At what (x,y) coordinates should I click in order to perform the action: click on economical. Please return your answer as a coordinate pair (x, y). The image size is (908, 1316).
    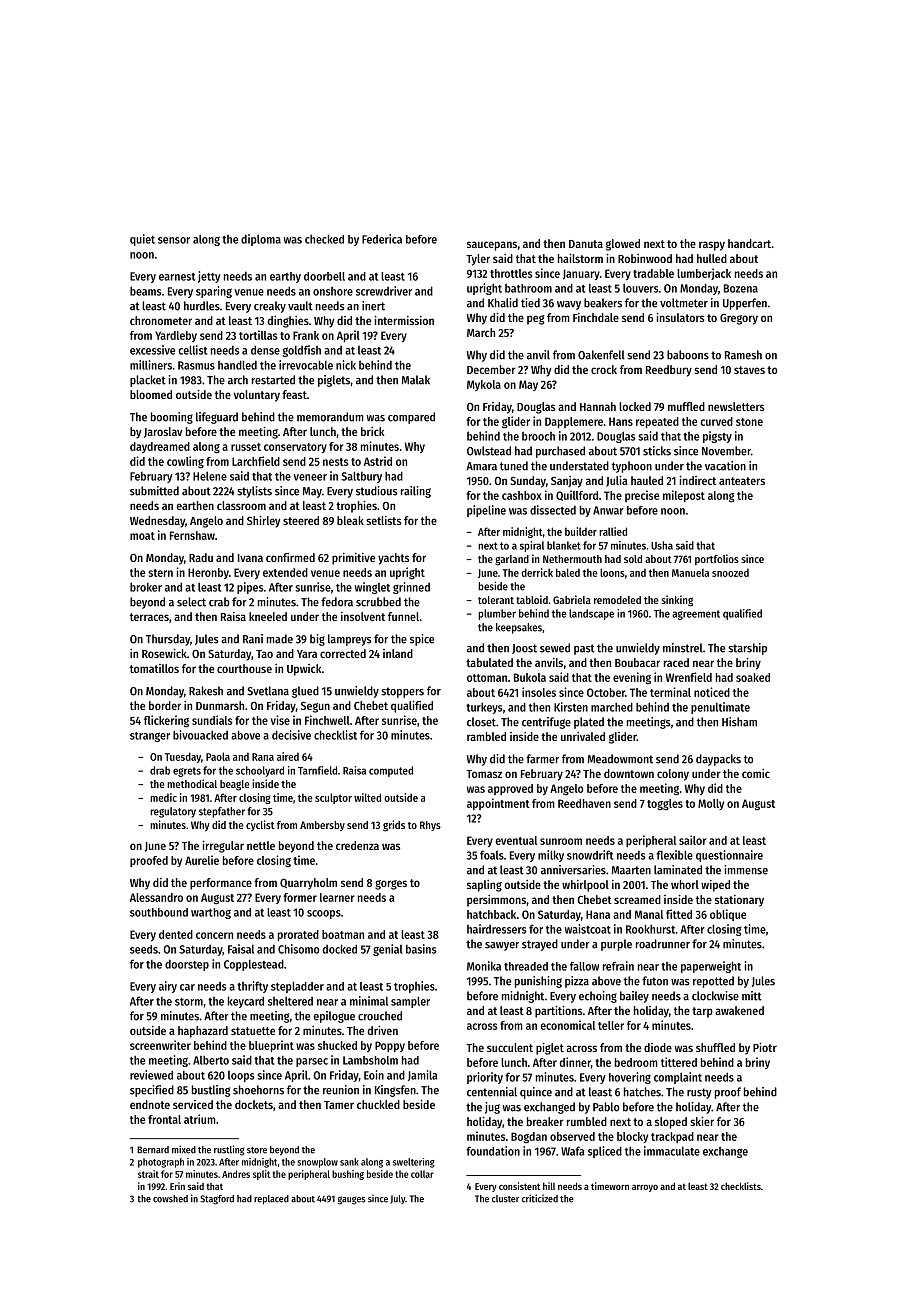
    Looking at the image, I should click on (567, 1025).
